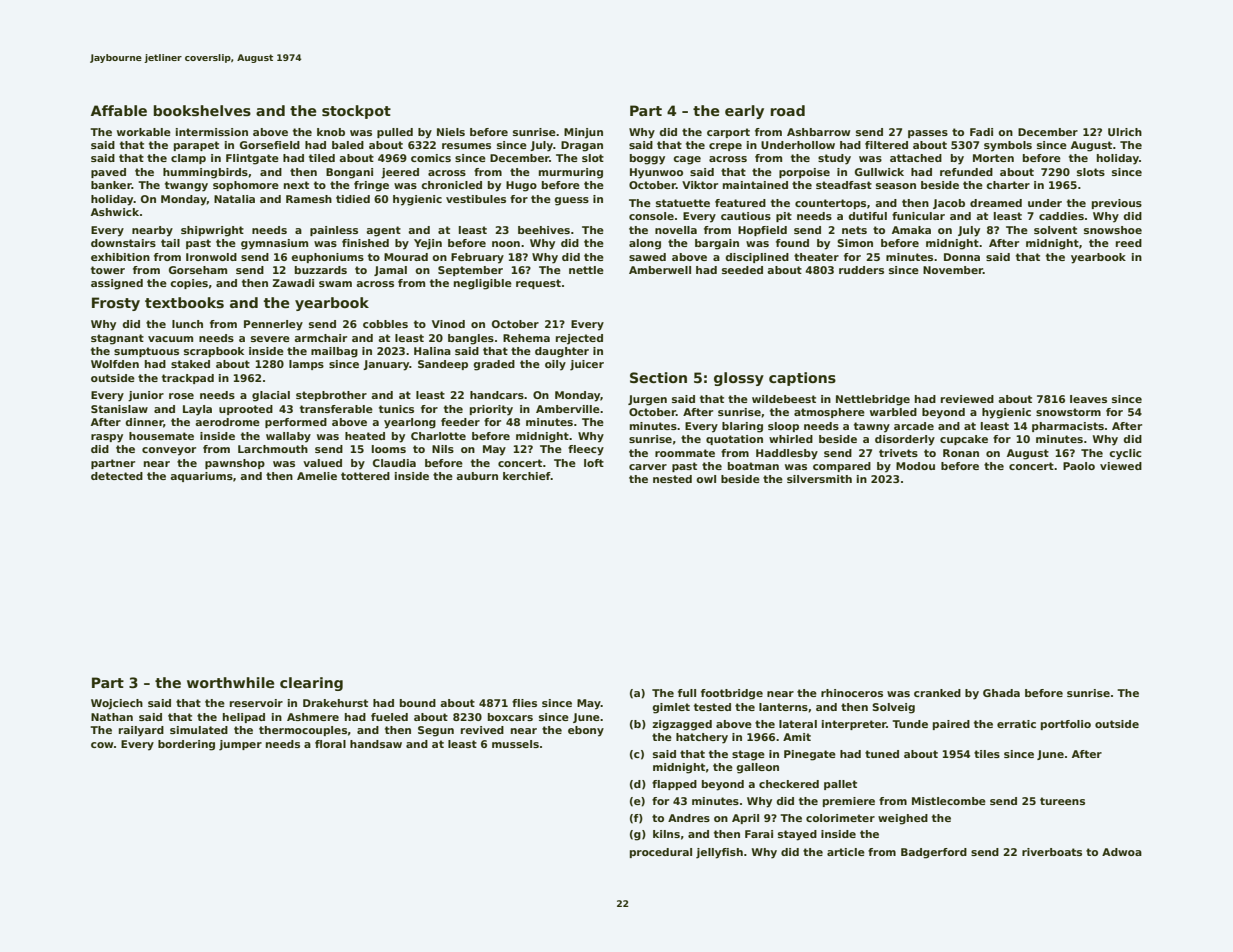 This screenshot has width=1233, height=952. What do you see at coordinates (170, 243) in the screenshot?
I see `tail` at bounding box center [170, 243].
